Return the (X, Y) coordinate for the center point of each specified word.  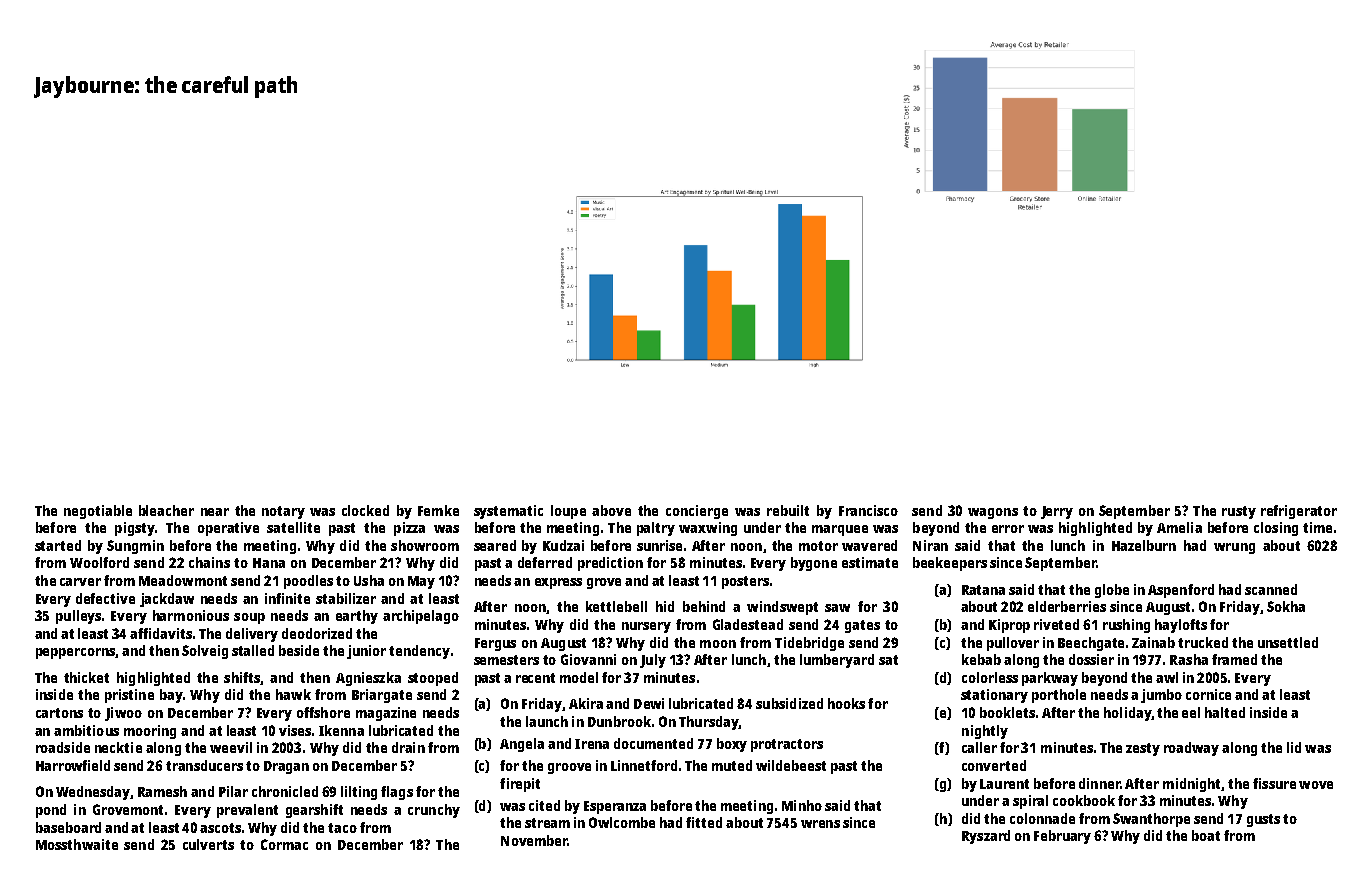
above (611, 510)
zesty (1143, 749)
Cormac (284, 844)
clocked (365, 510)
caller (979, 747)
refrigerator (1299, 512)
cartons (59, 713)
